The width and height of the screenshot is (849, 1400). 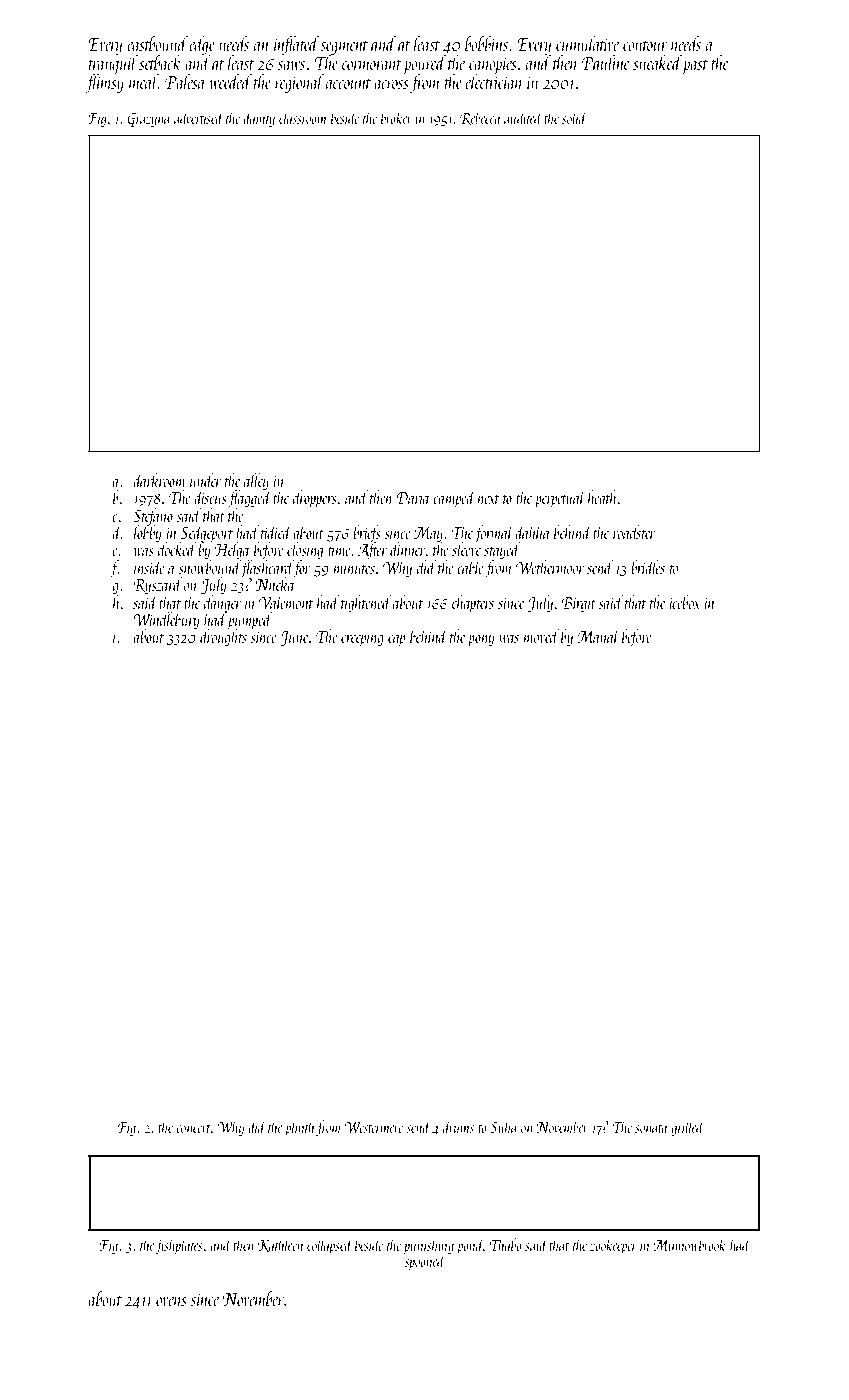 What do you see at coordinates (149, 120) in the screenshot?
I see `Grazyna` at bounding box center [149, 120].
